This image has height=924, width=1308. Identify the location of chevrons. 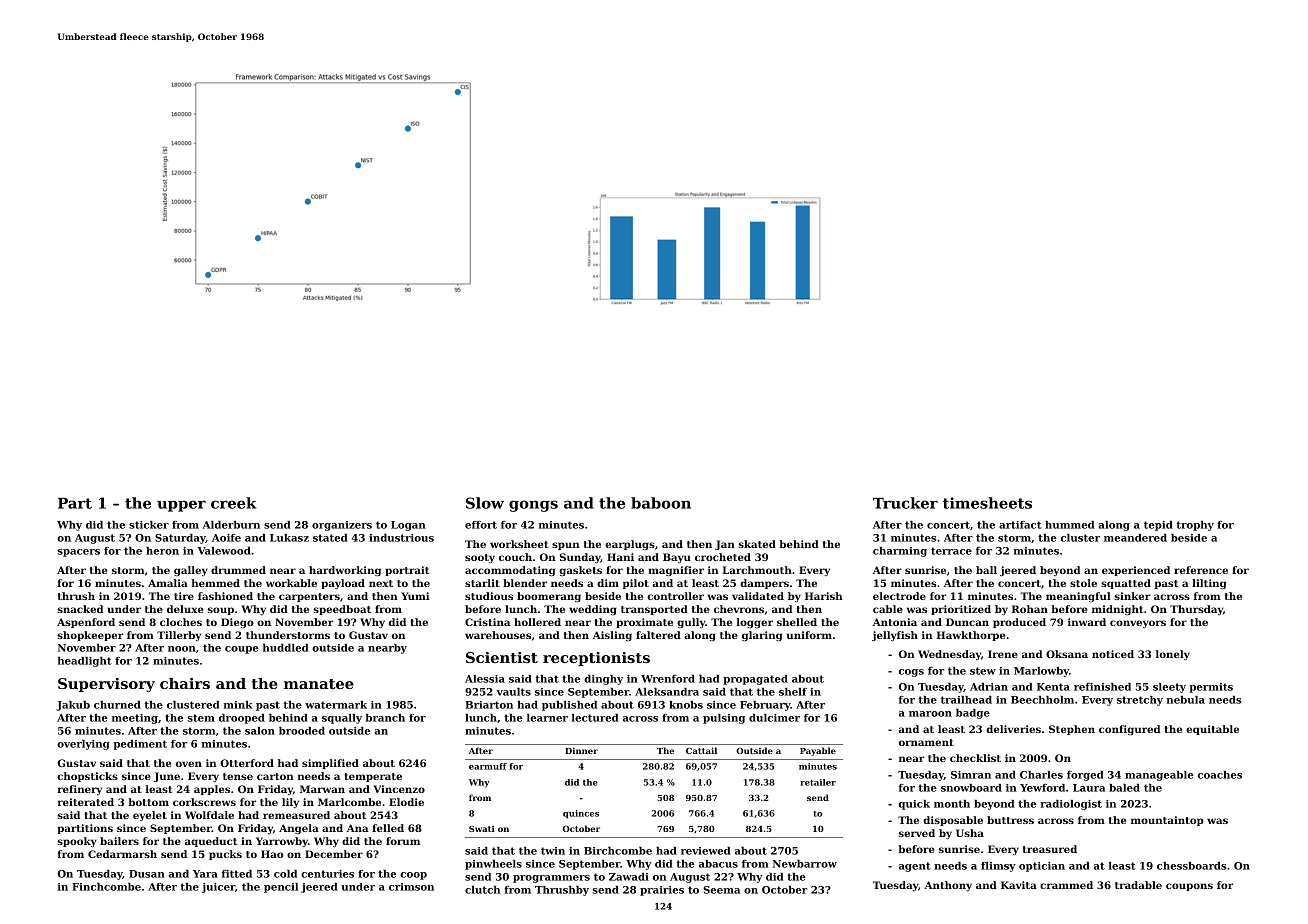
(739, 609).
